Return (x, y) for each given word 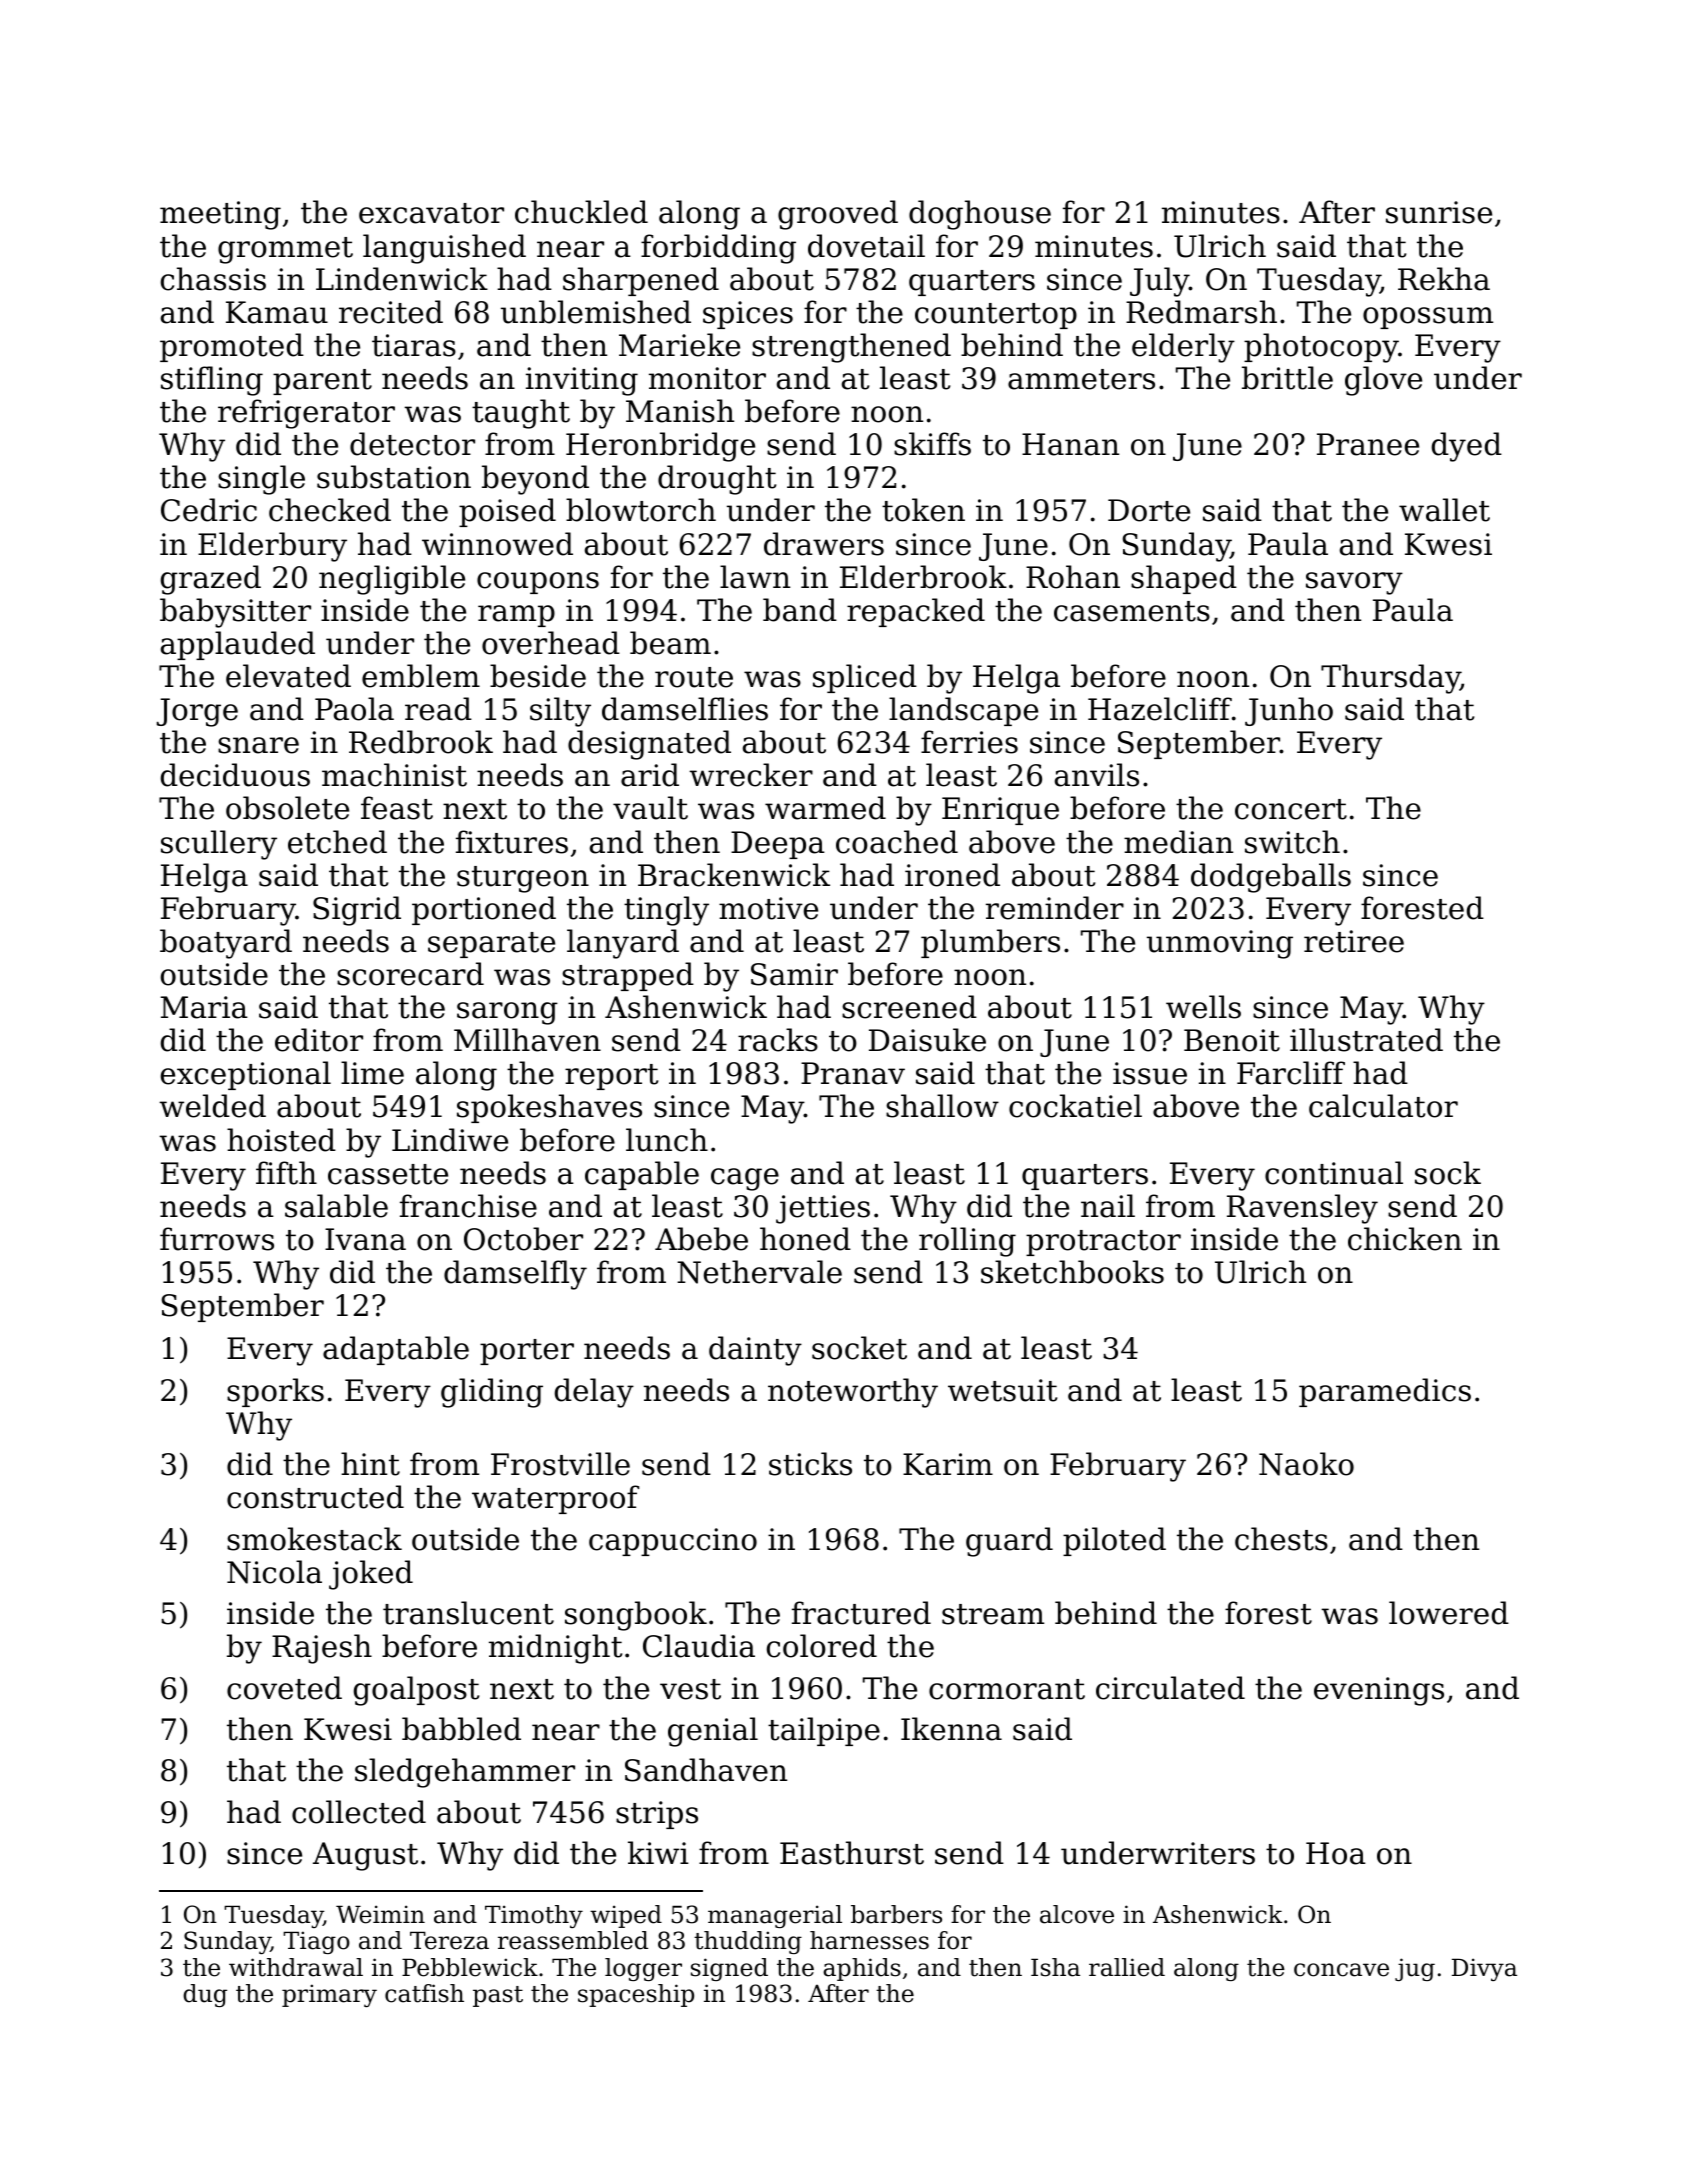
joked (371, 1575)
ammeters (1081, 379)
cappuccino (673, 1542)
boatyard (226, 944)
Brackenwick (734, 875)
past (498, 1996)
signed (729, 1969)
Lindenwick (402, 279)
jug (1415, 1969)
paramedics (1385, 1392)
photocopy (1321, 348)
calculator (1383, 1106)
